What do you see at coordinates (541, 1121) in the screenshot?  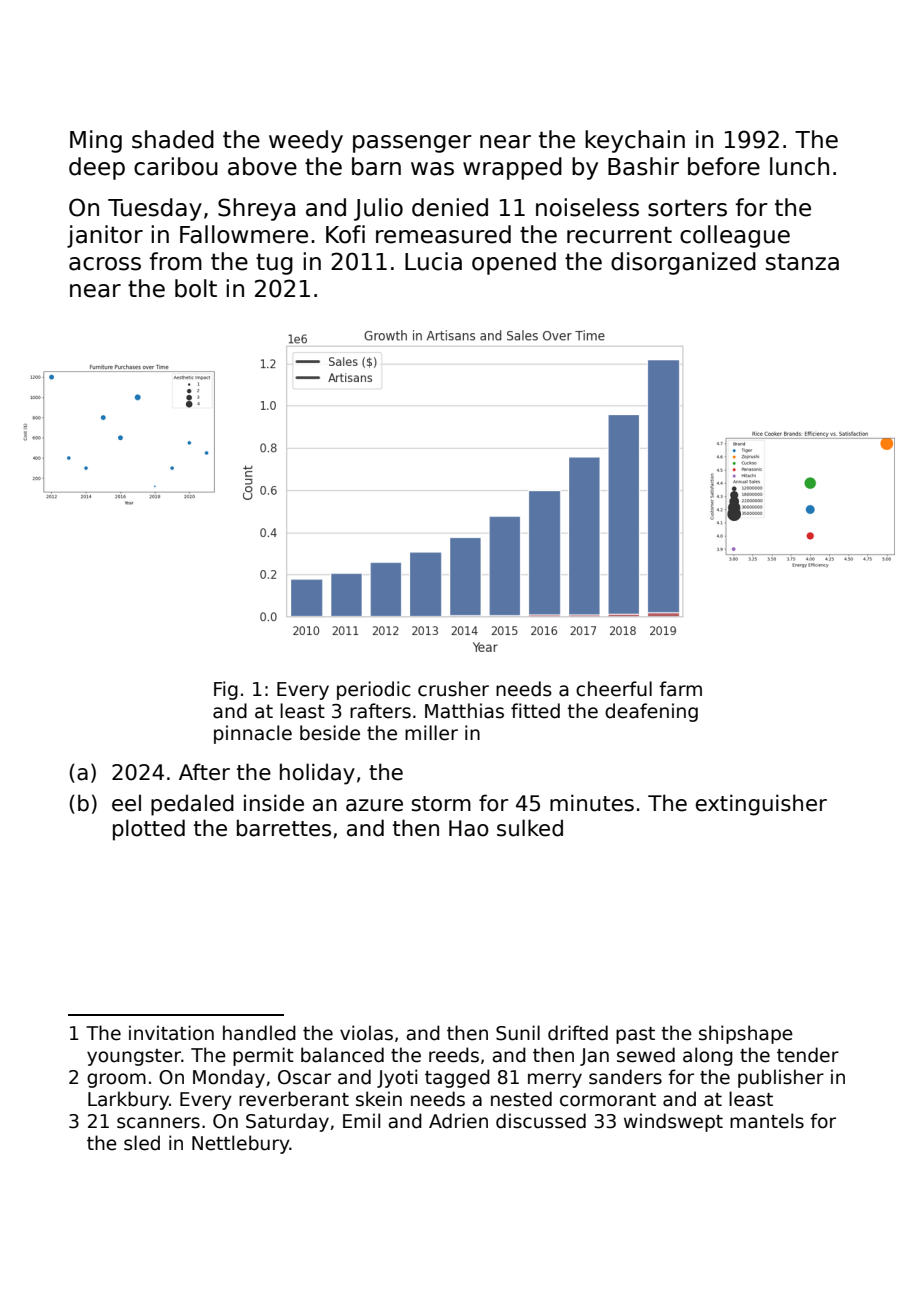 I see `discussed` at bounding box center [541, 1121].
